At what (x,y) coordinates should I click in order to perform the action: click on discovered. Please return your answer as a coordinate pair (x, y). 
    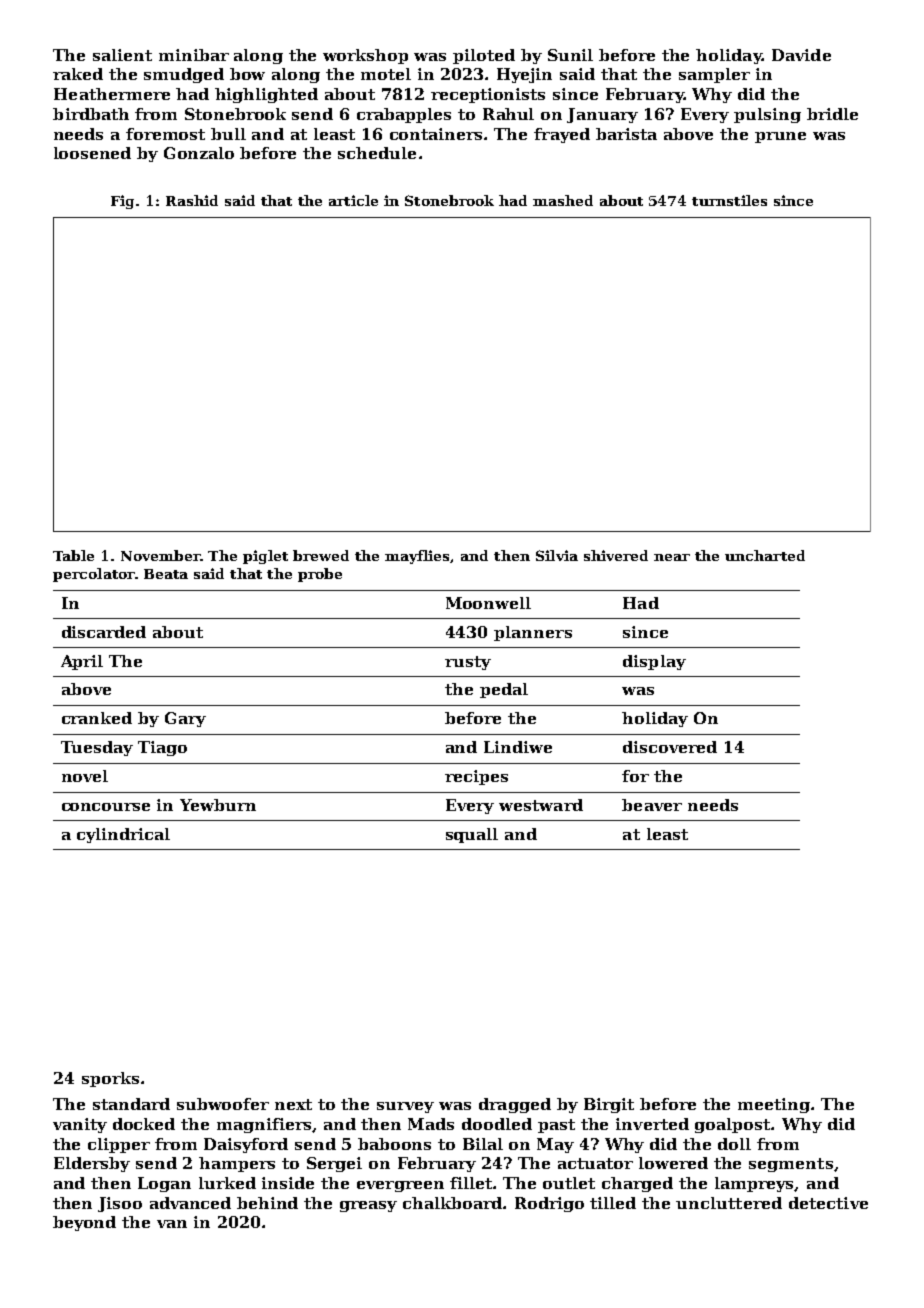
    Looking at the image, I should click on (670, 747).
